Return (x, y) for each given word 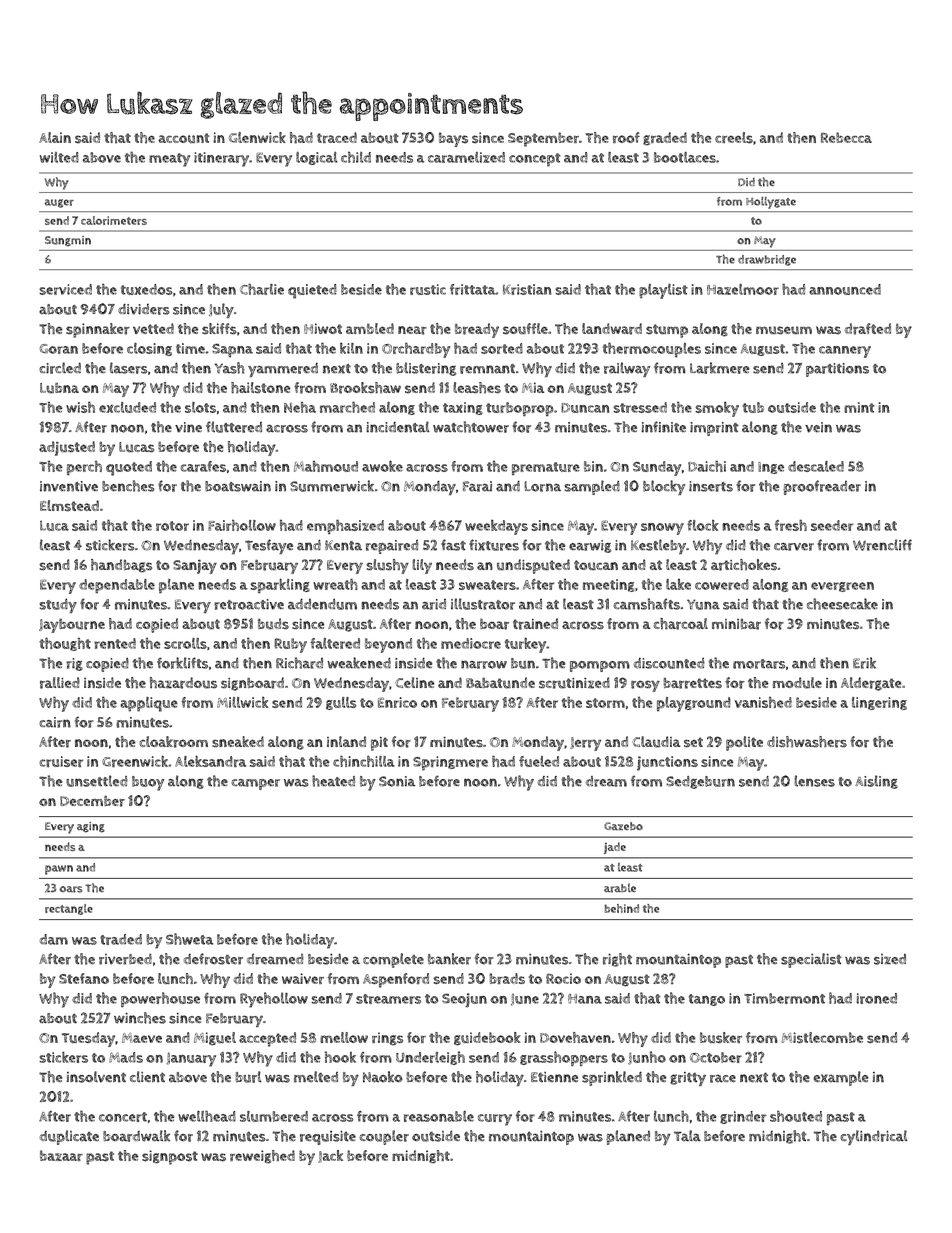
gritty (688, 1079)
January (191, 1059)
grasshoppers (564, 1058)
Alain (55, 137)
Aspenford (396, 980)
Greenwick (135, 761)
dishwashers (807, 742)
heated (333, 781)
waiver (303, 978)
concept (535, 159)
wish (80, 407)
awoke (382, 466)
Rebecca (846, 137)
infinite (663, 427)
